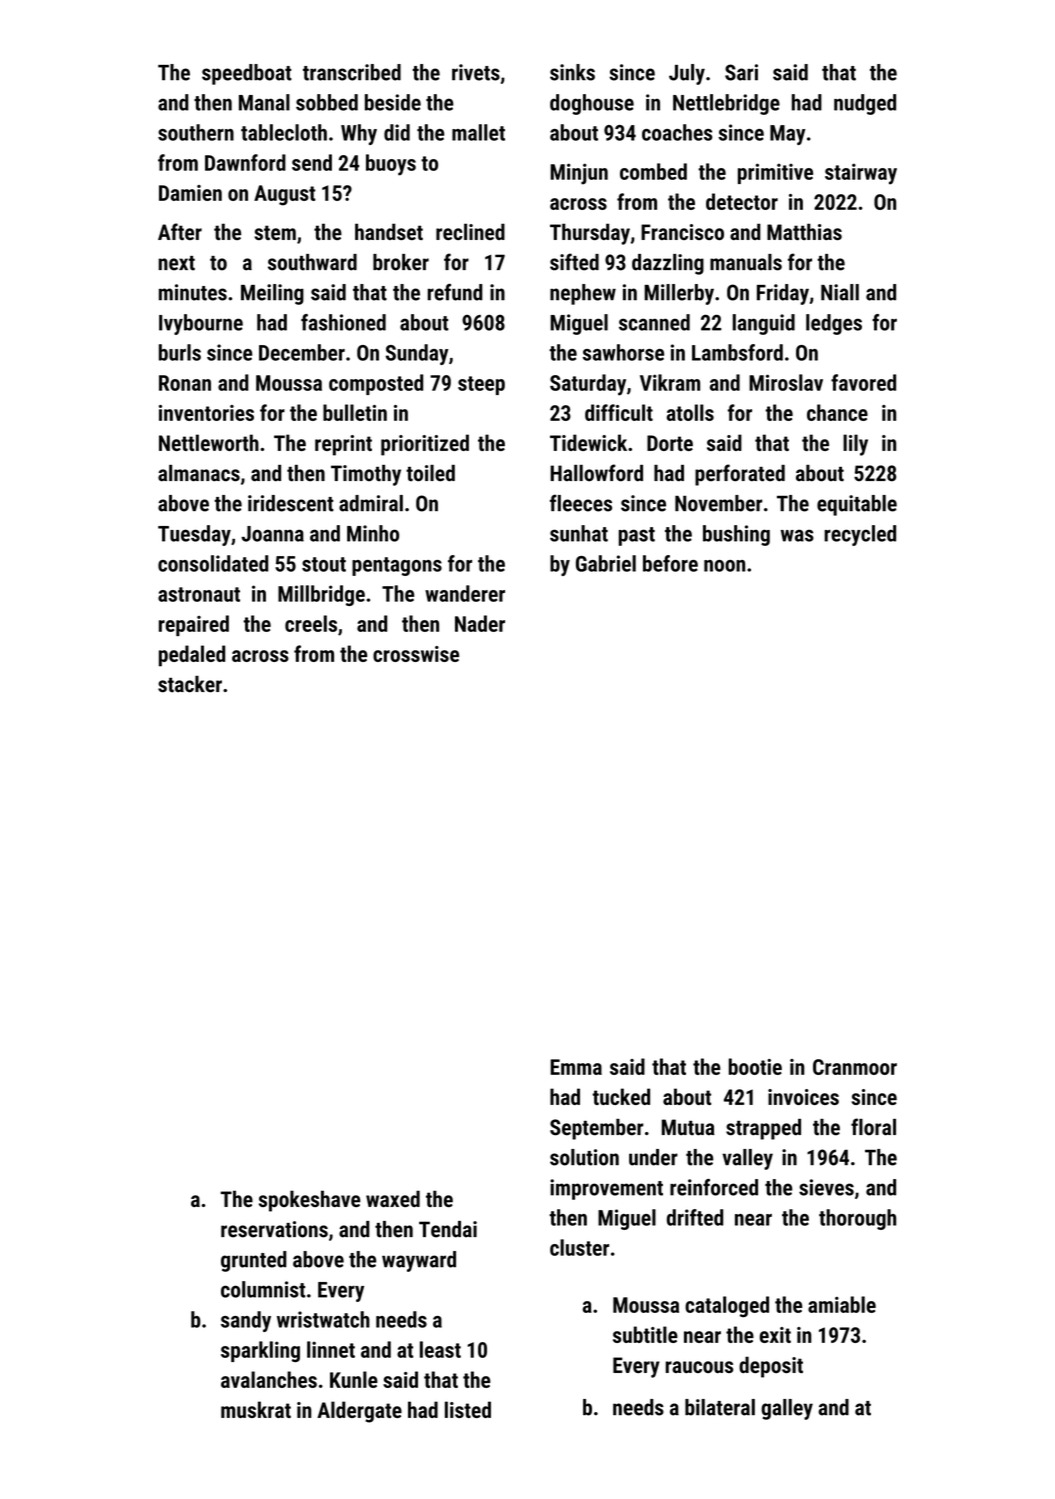  What do you see at coordinates (274, 1229) in the document?
I see `reservations` at bounding box center [274, 1229].
